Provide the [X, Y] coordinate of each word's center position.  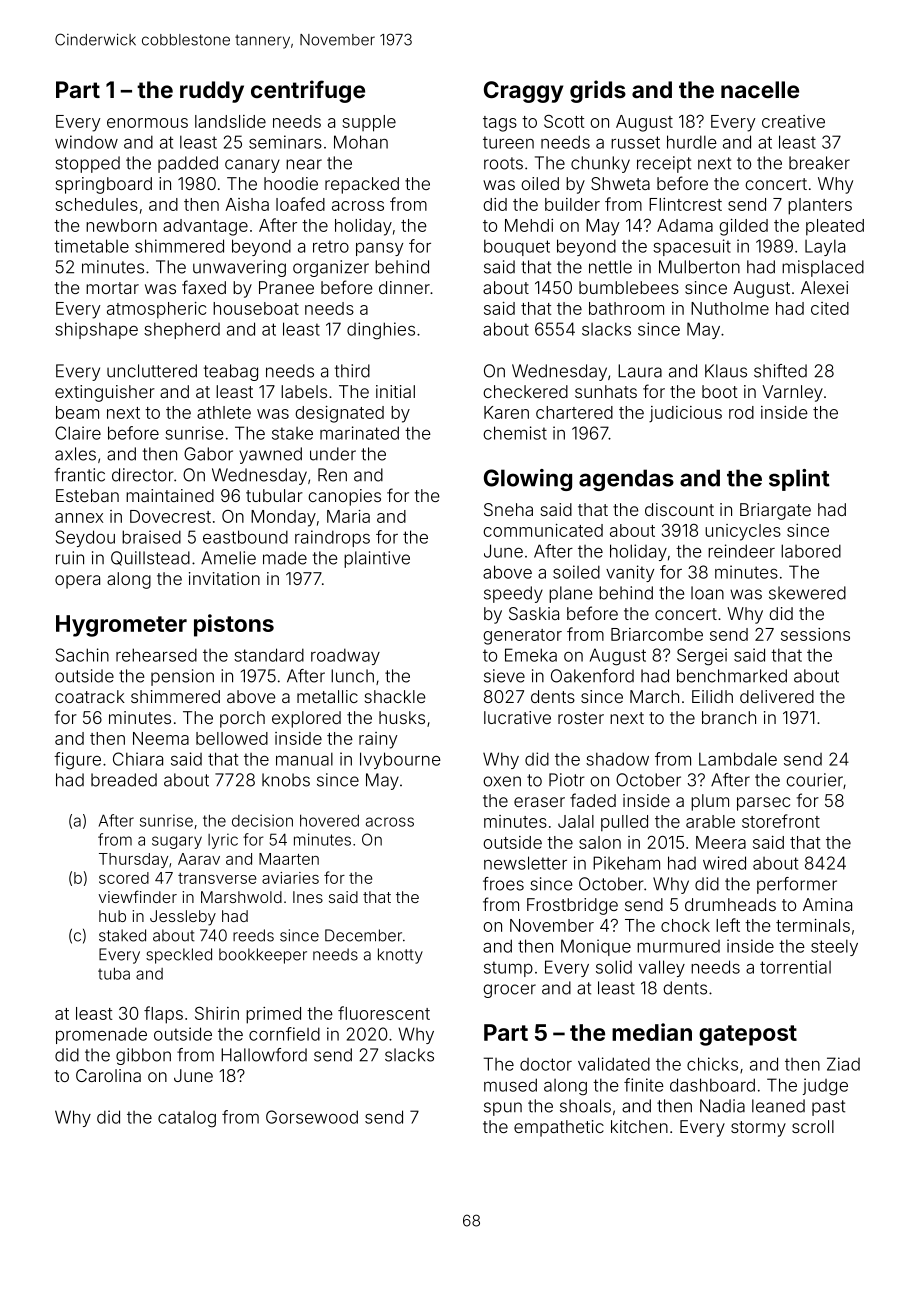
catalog [187, 1119]
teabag [231, 372]
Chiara [138, 759]
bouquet [517, 247]
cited [830, 308]
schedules [96, 204]
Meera [721, 842]
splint [799, 480]
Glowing [528, 480]
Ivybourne [400, 760]
